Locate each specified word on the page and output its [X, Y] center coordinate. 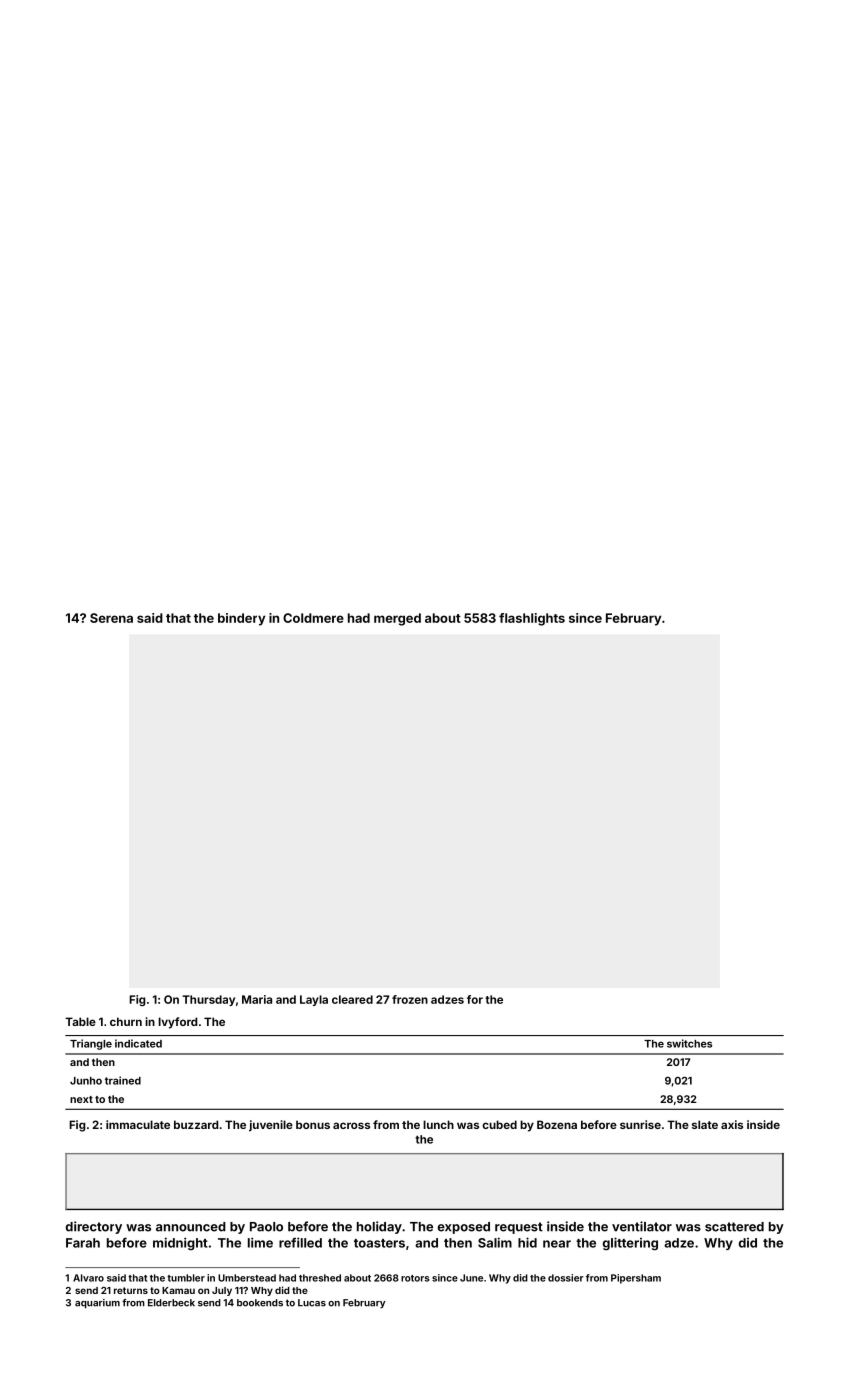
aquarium [97, 1304]
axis [732, 1124]
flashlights [532, 619]
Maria [257, 999]
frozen [410, 999]
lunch [438, 1124]
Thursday [208, 1000]
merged [397, 619]
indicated [138, 1043]
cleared [352, 999]
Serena [111, 618]
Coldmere [313, 618]
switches [689, 1043]
